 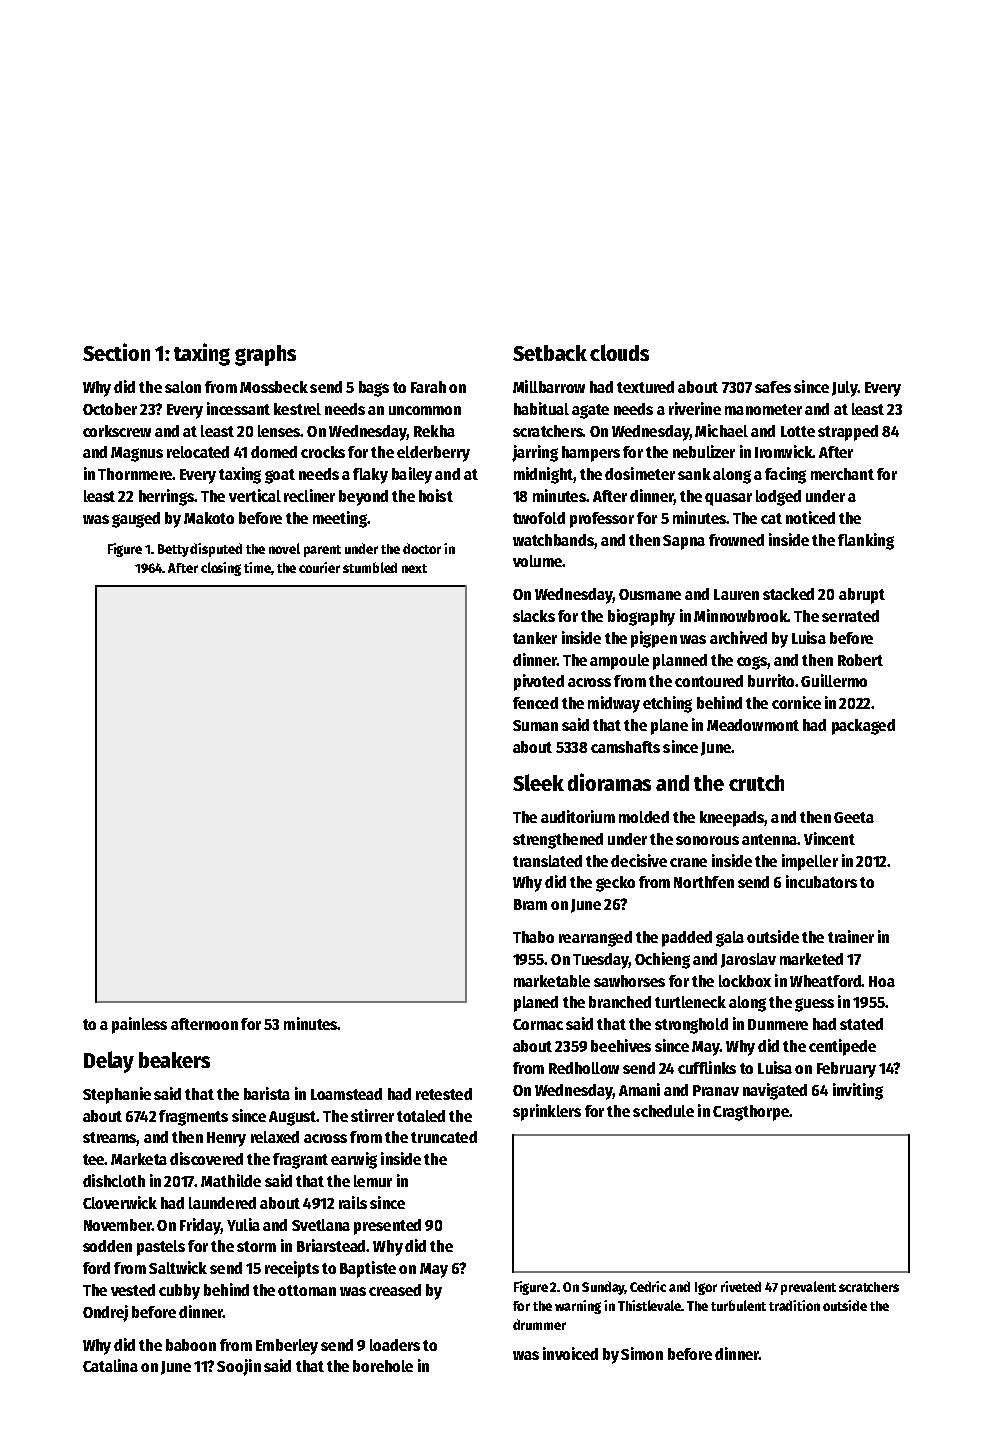 I want to click on Baptiste, so click(x=368, y=1269).
